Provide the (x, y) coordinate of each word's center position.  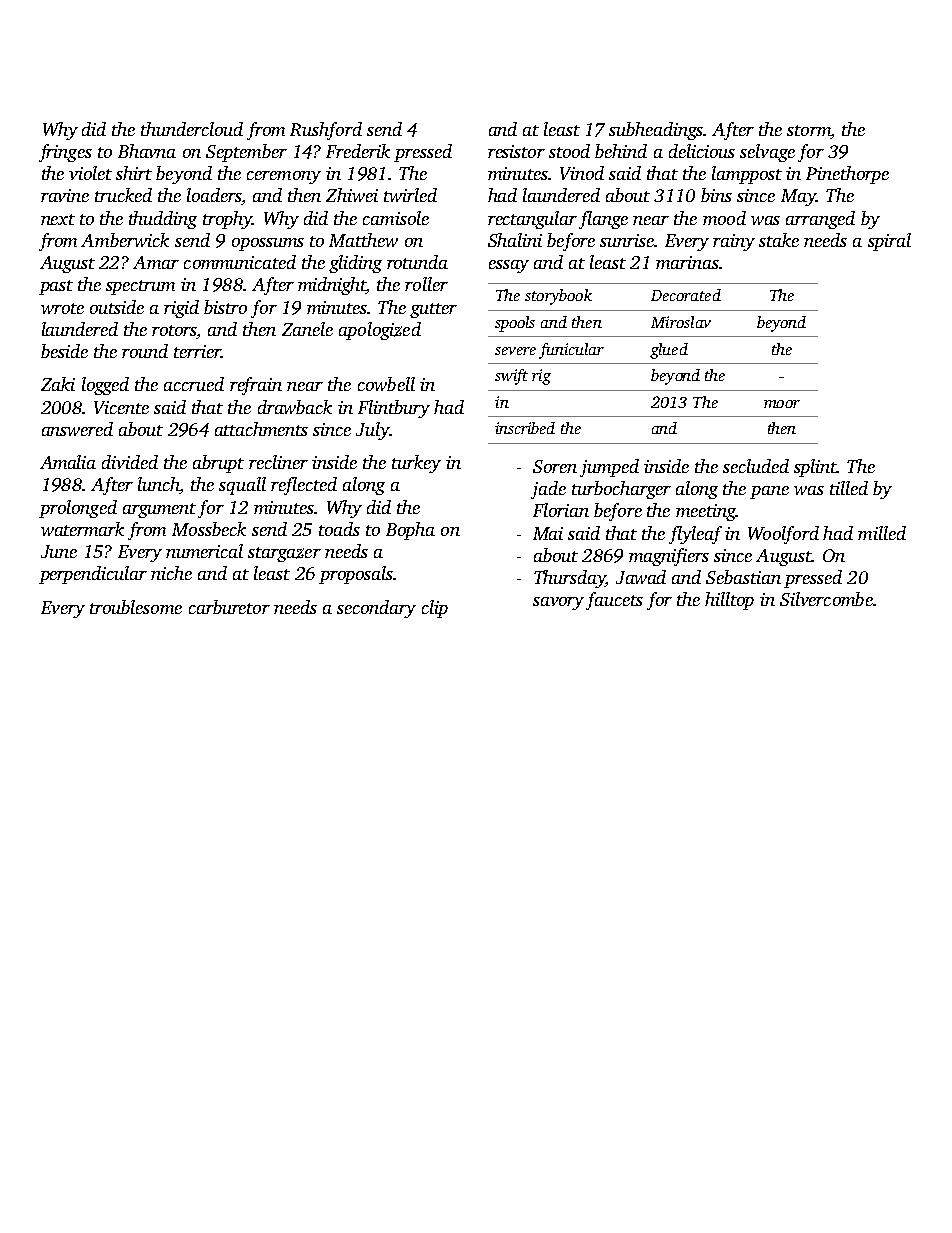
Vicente (121, 407)
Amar (156, 262)
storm (809, 130)
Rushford (326, 131)
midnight (332, 286)
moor (782, 404)
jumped (609, 468)
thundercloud (192, 129)
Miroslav (681, 322)
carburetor (229, 607)
